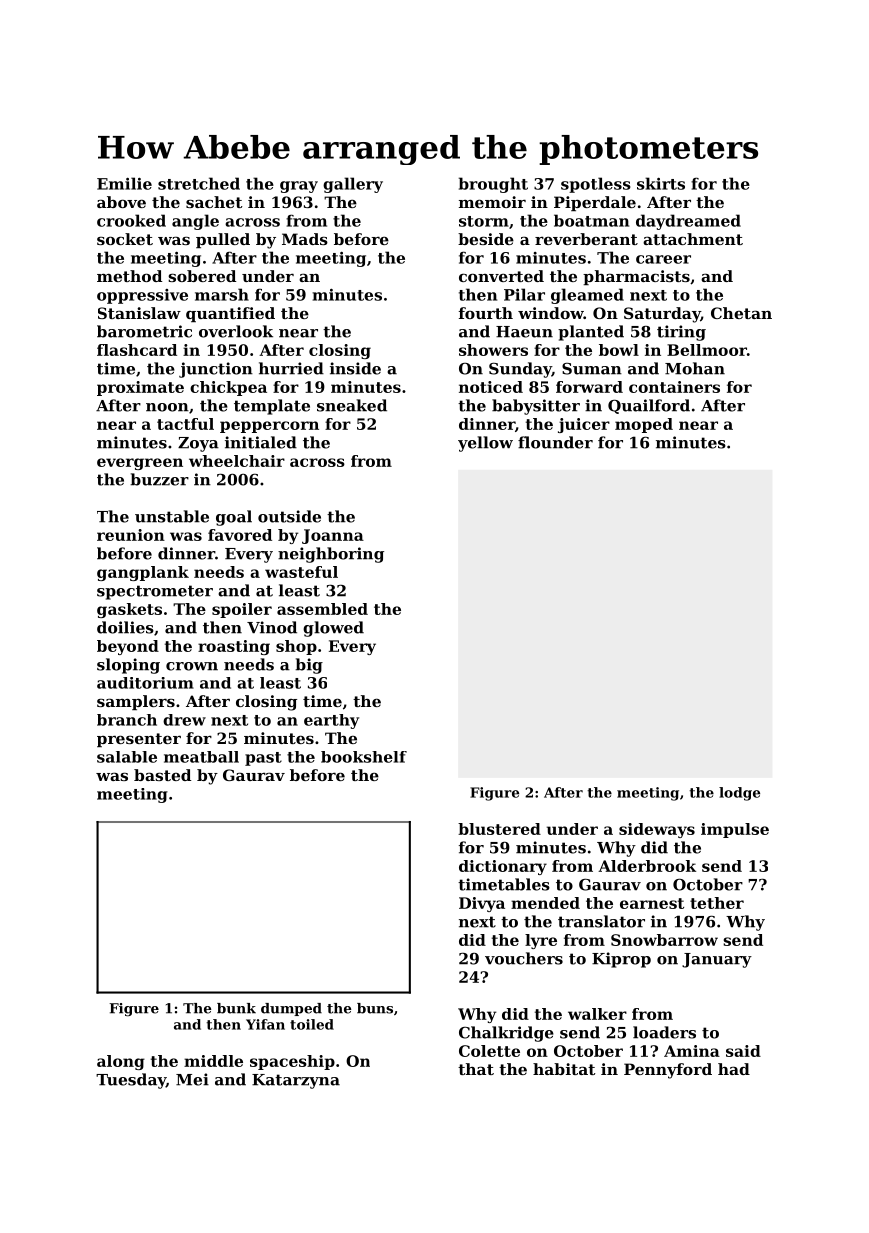  What do you see at coordinates (739, 794) in the screenshot?
I see `lodge` at bounding box center [739, 794].
